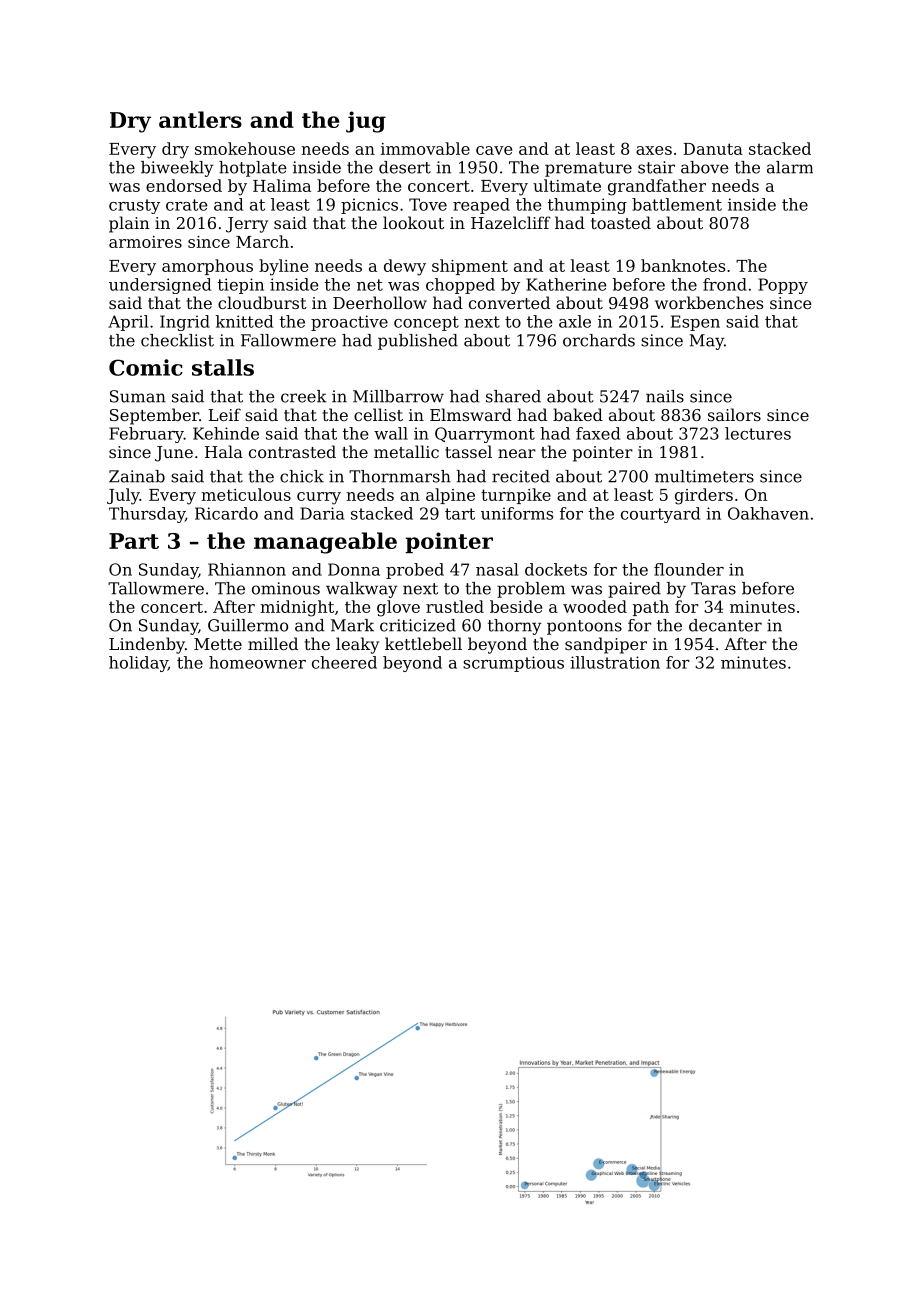 Image resolution: width=924 pixels, height=1308 pixels. Describe the element at coordinates (460, 286) in the screenshot. I see `chopped` at that location.
